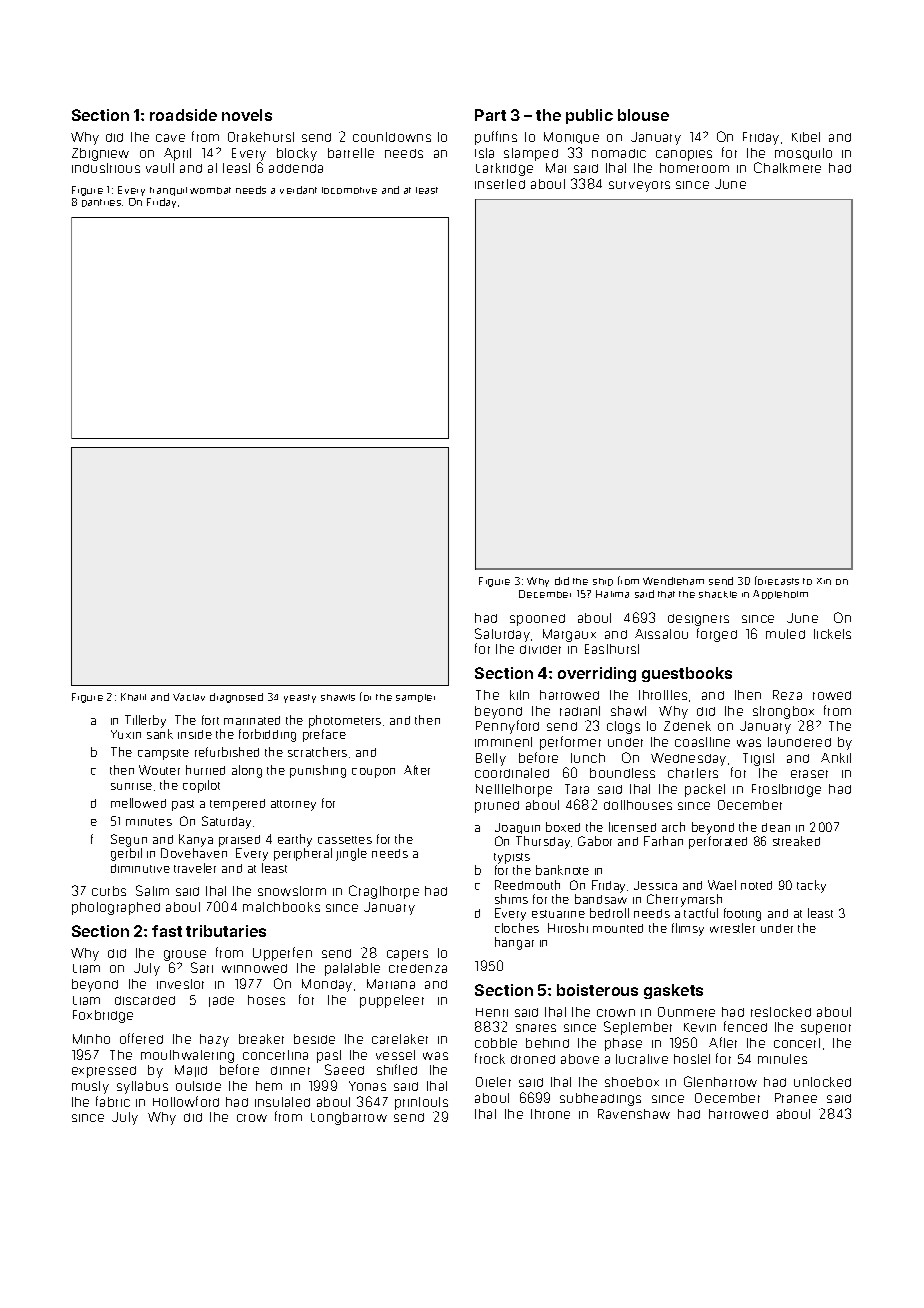  What do you see at coordinates (168, 191) in the screenshot?
I see `tranquil` at bounding box center [168, 191].
